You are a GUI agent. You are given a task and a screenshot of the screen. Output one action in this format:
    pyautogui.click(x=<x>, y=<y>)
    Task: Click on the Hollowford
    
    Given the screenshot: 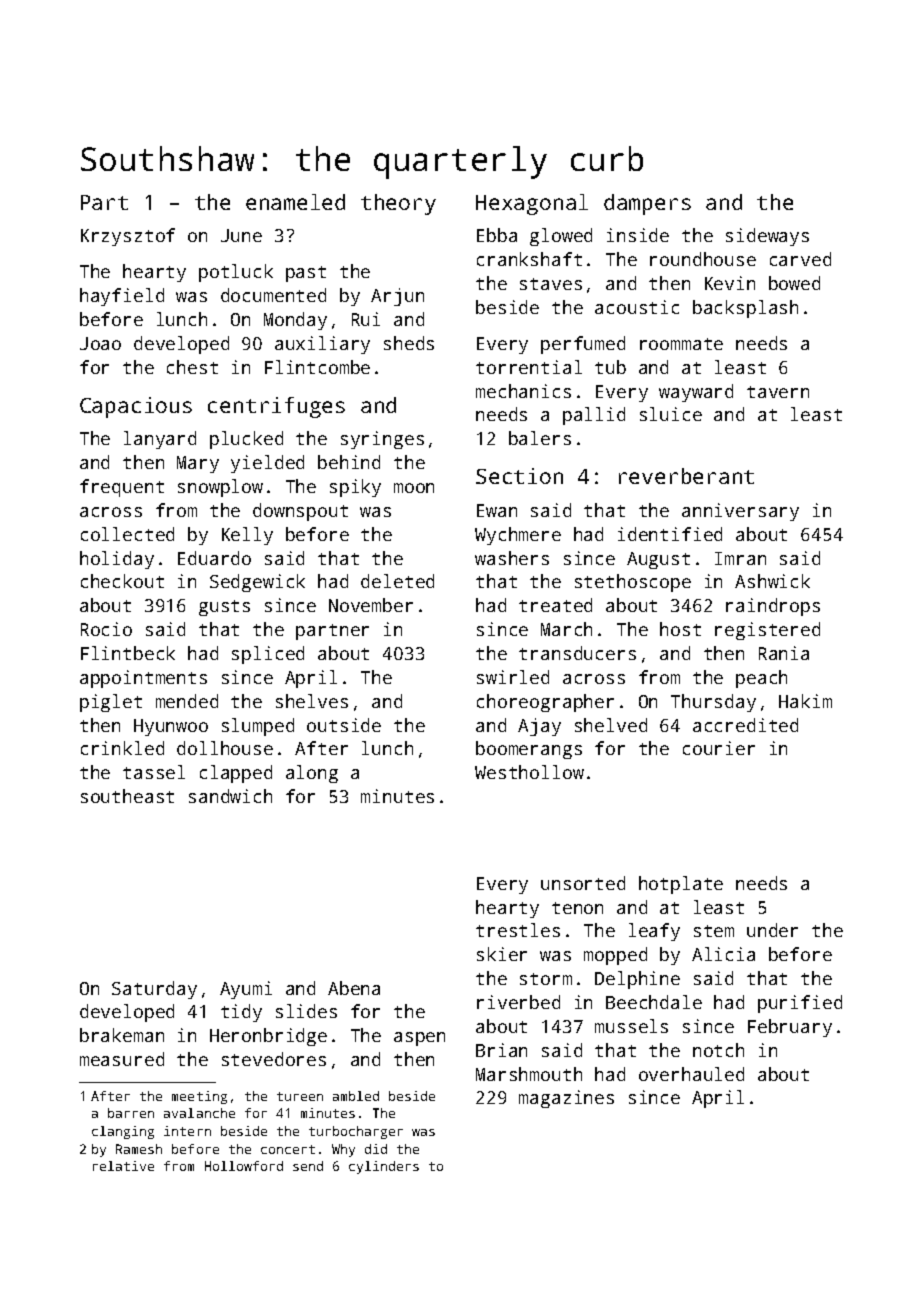 What is the action you would take?
    pyautogui.click(x=244, y=1166)
